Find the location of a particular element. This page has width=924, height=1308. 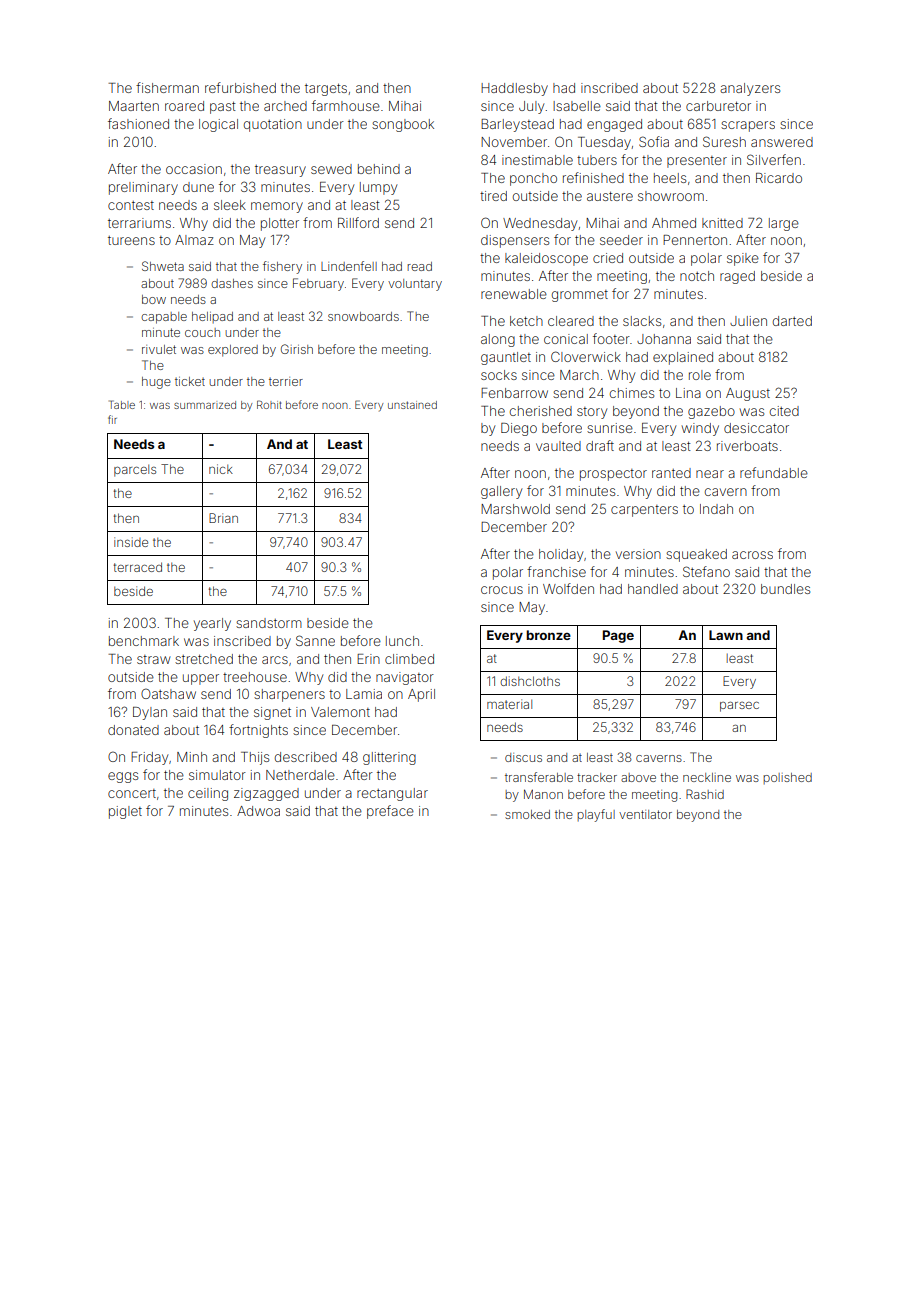

carburetor is located at coordinates (718, 106).
